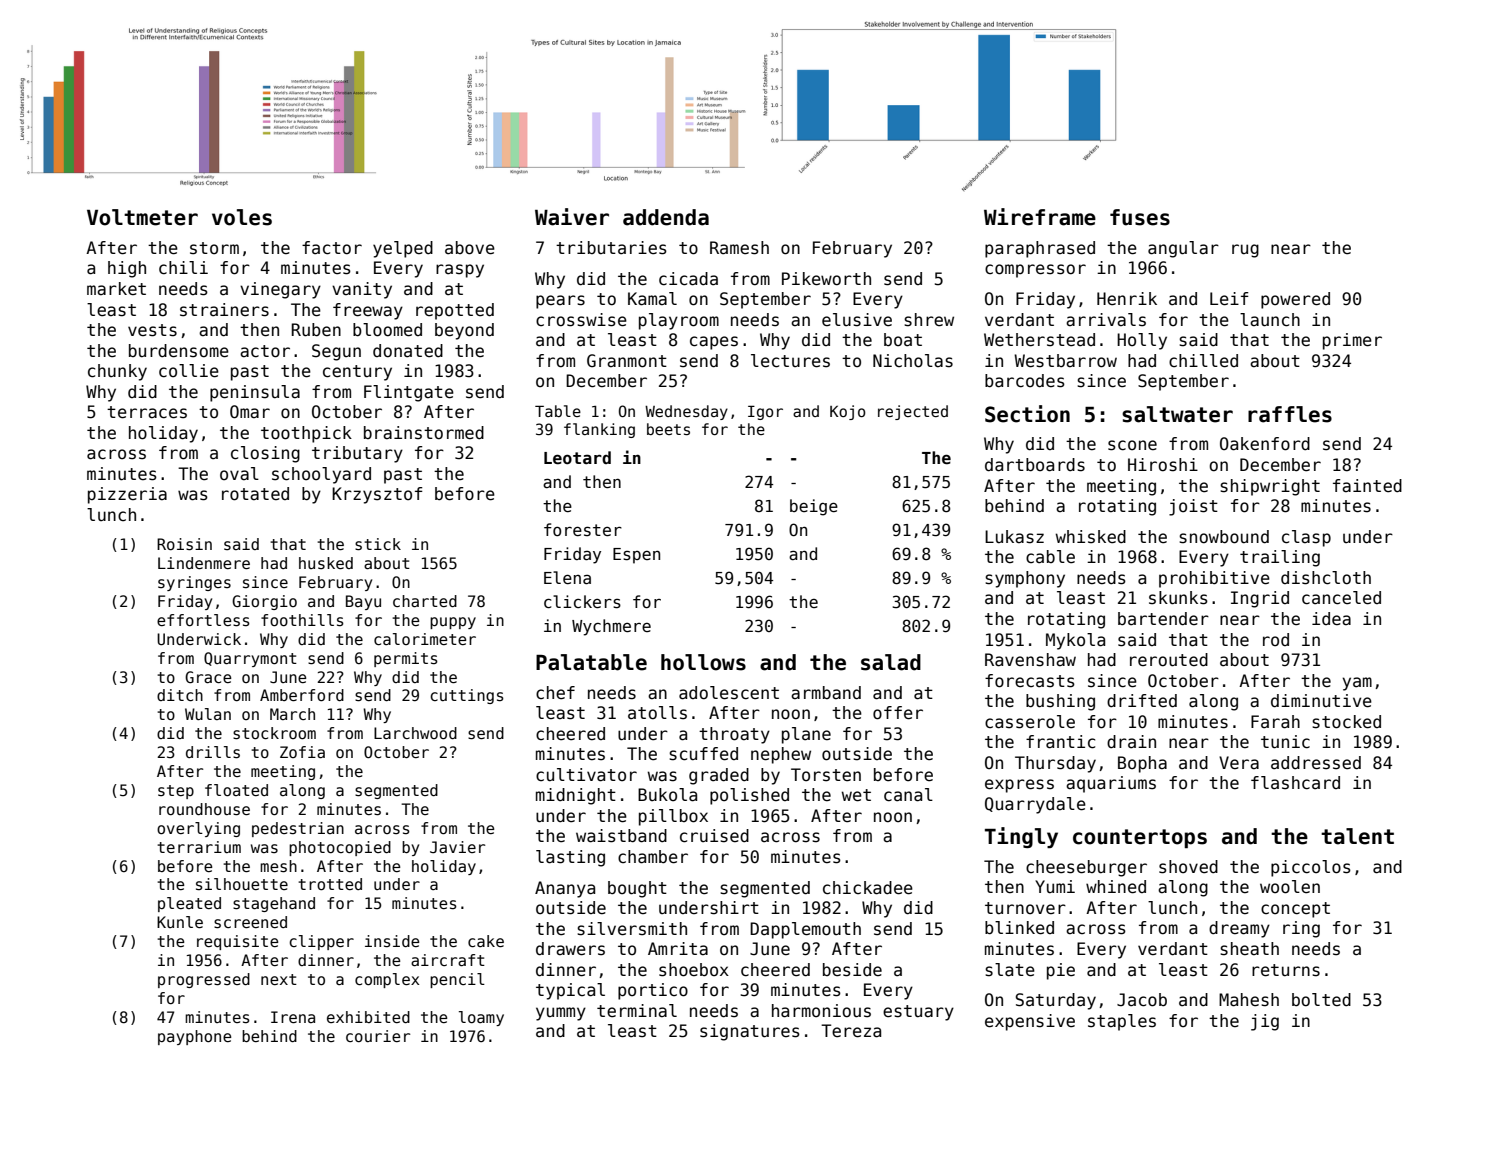 The width and height of the screenshot is (1494, 1154). What do you see at coordinates (668, 429) in the screenshot?
I see `beets` at bounding box center [668, 429].
